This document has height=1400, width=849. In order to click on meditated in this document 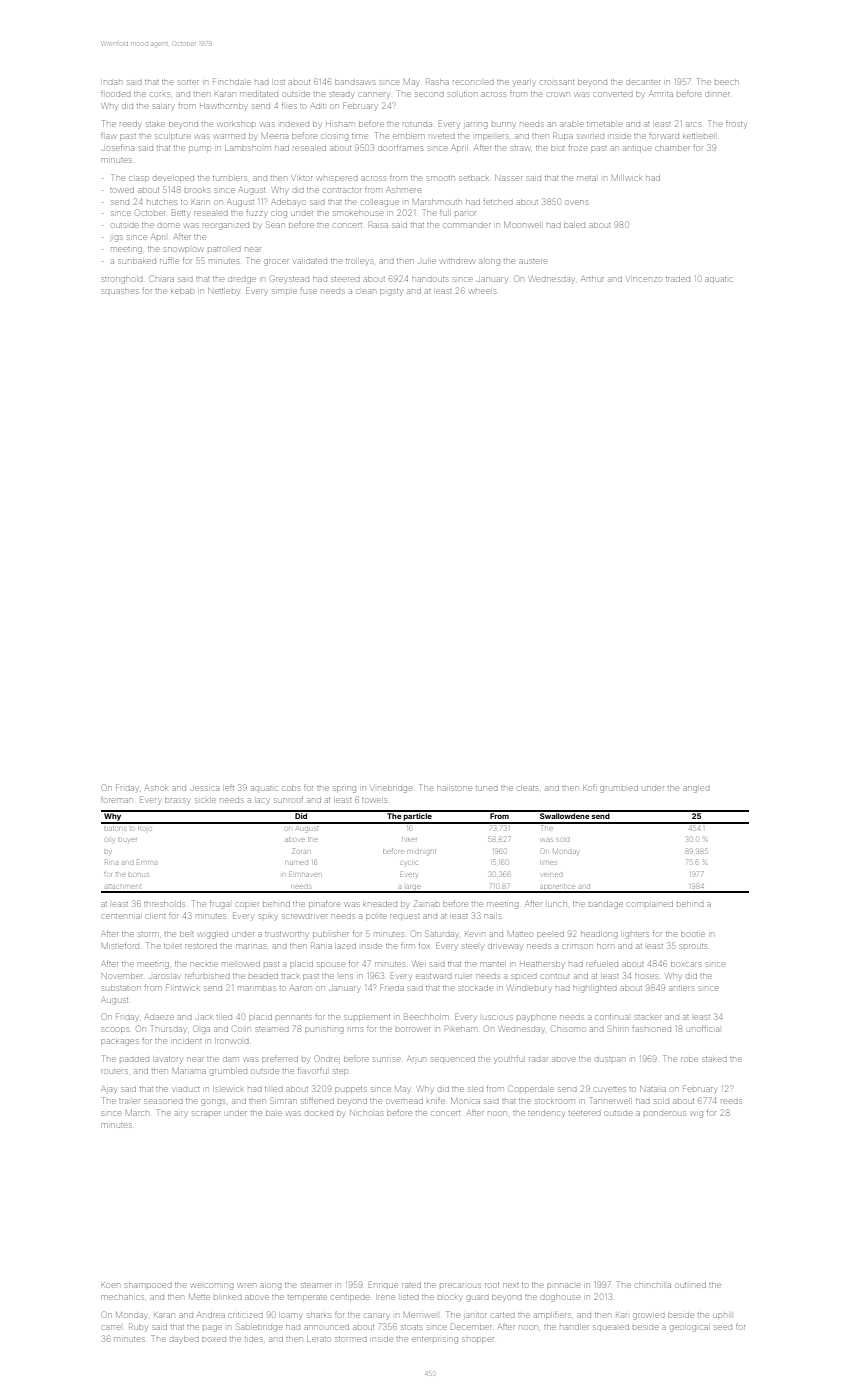, I will do `click(259, 94)`.
